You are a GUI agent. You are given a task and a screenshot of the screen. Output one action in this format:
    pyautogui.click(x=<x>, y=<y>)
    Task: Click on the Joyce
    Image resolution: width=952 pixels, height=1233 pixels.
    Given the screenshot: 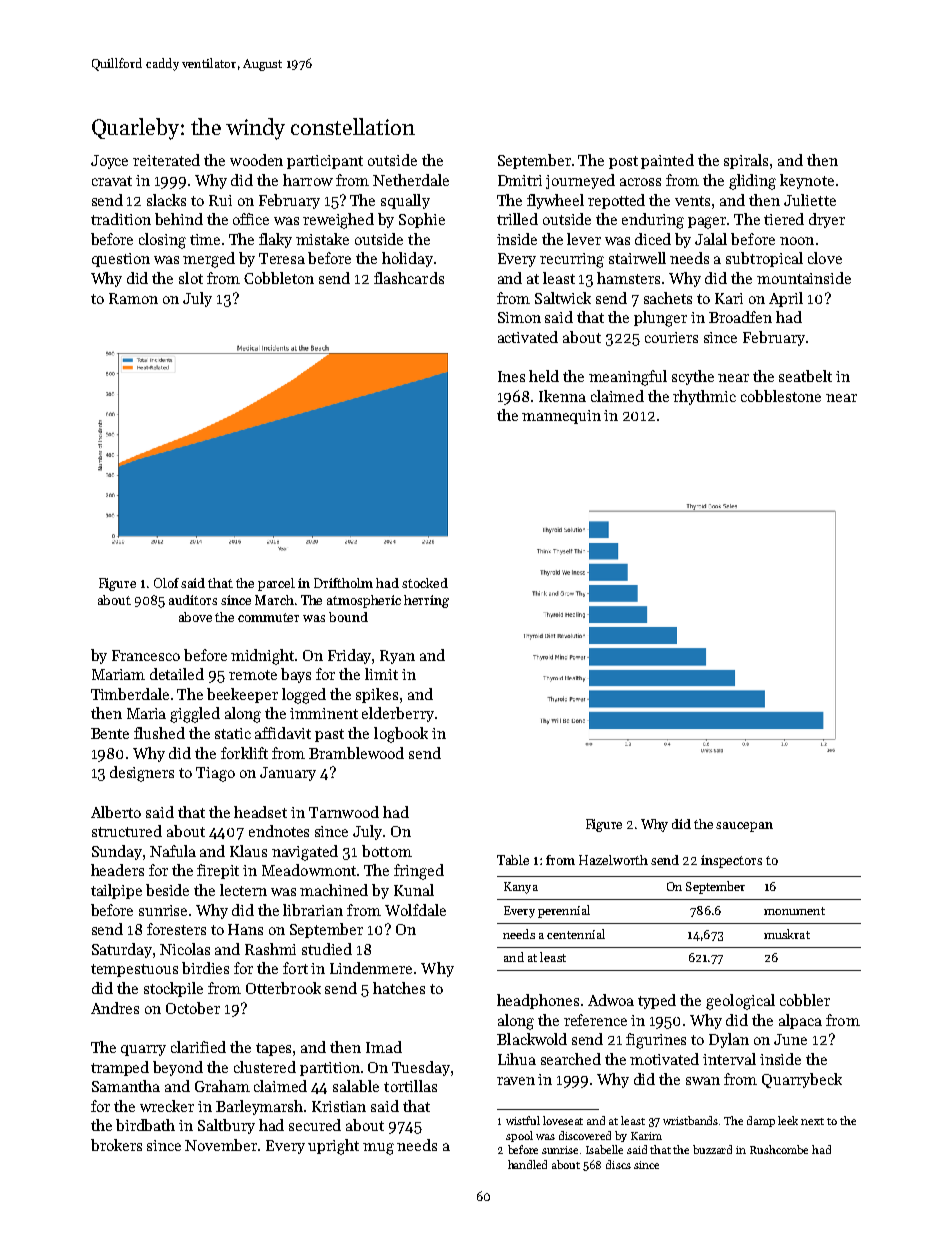 What is the action you would take?
    pyautogui.click(x=109, y=162)
